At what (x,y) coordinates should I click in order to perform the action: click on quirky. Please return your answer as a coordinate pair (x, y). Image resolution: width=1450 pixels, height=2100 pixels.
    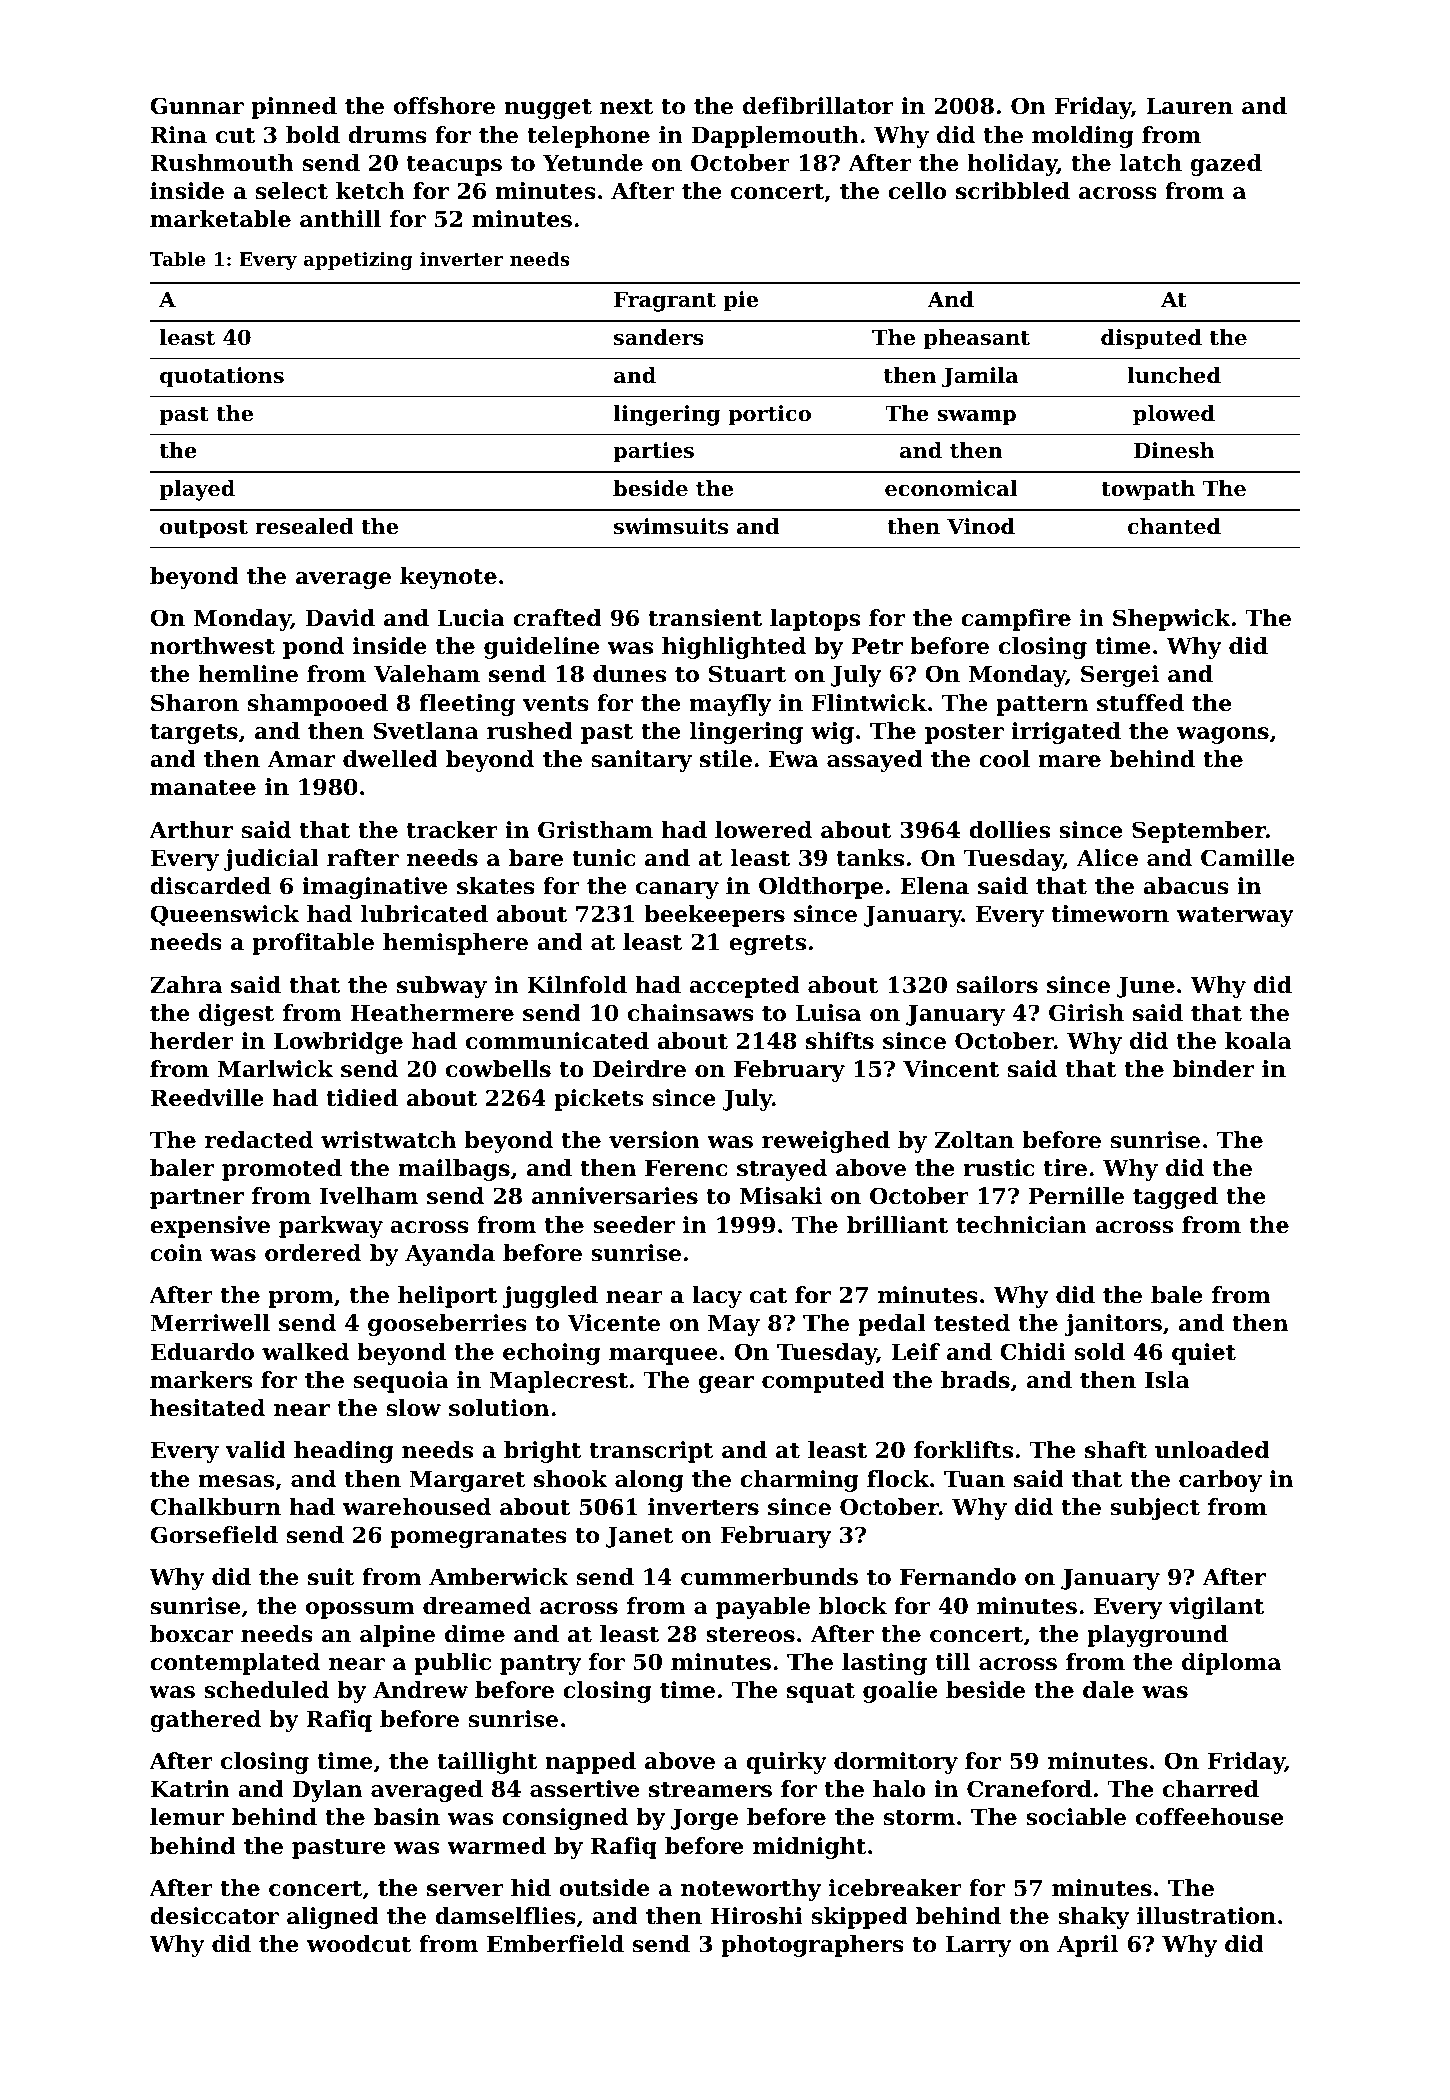
    Looking at the image, I should click on (786, 1763).
